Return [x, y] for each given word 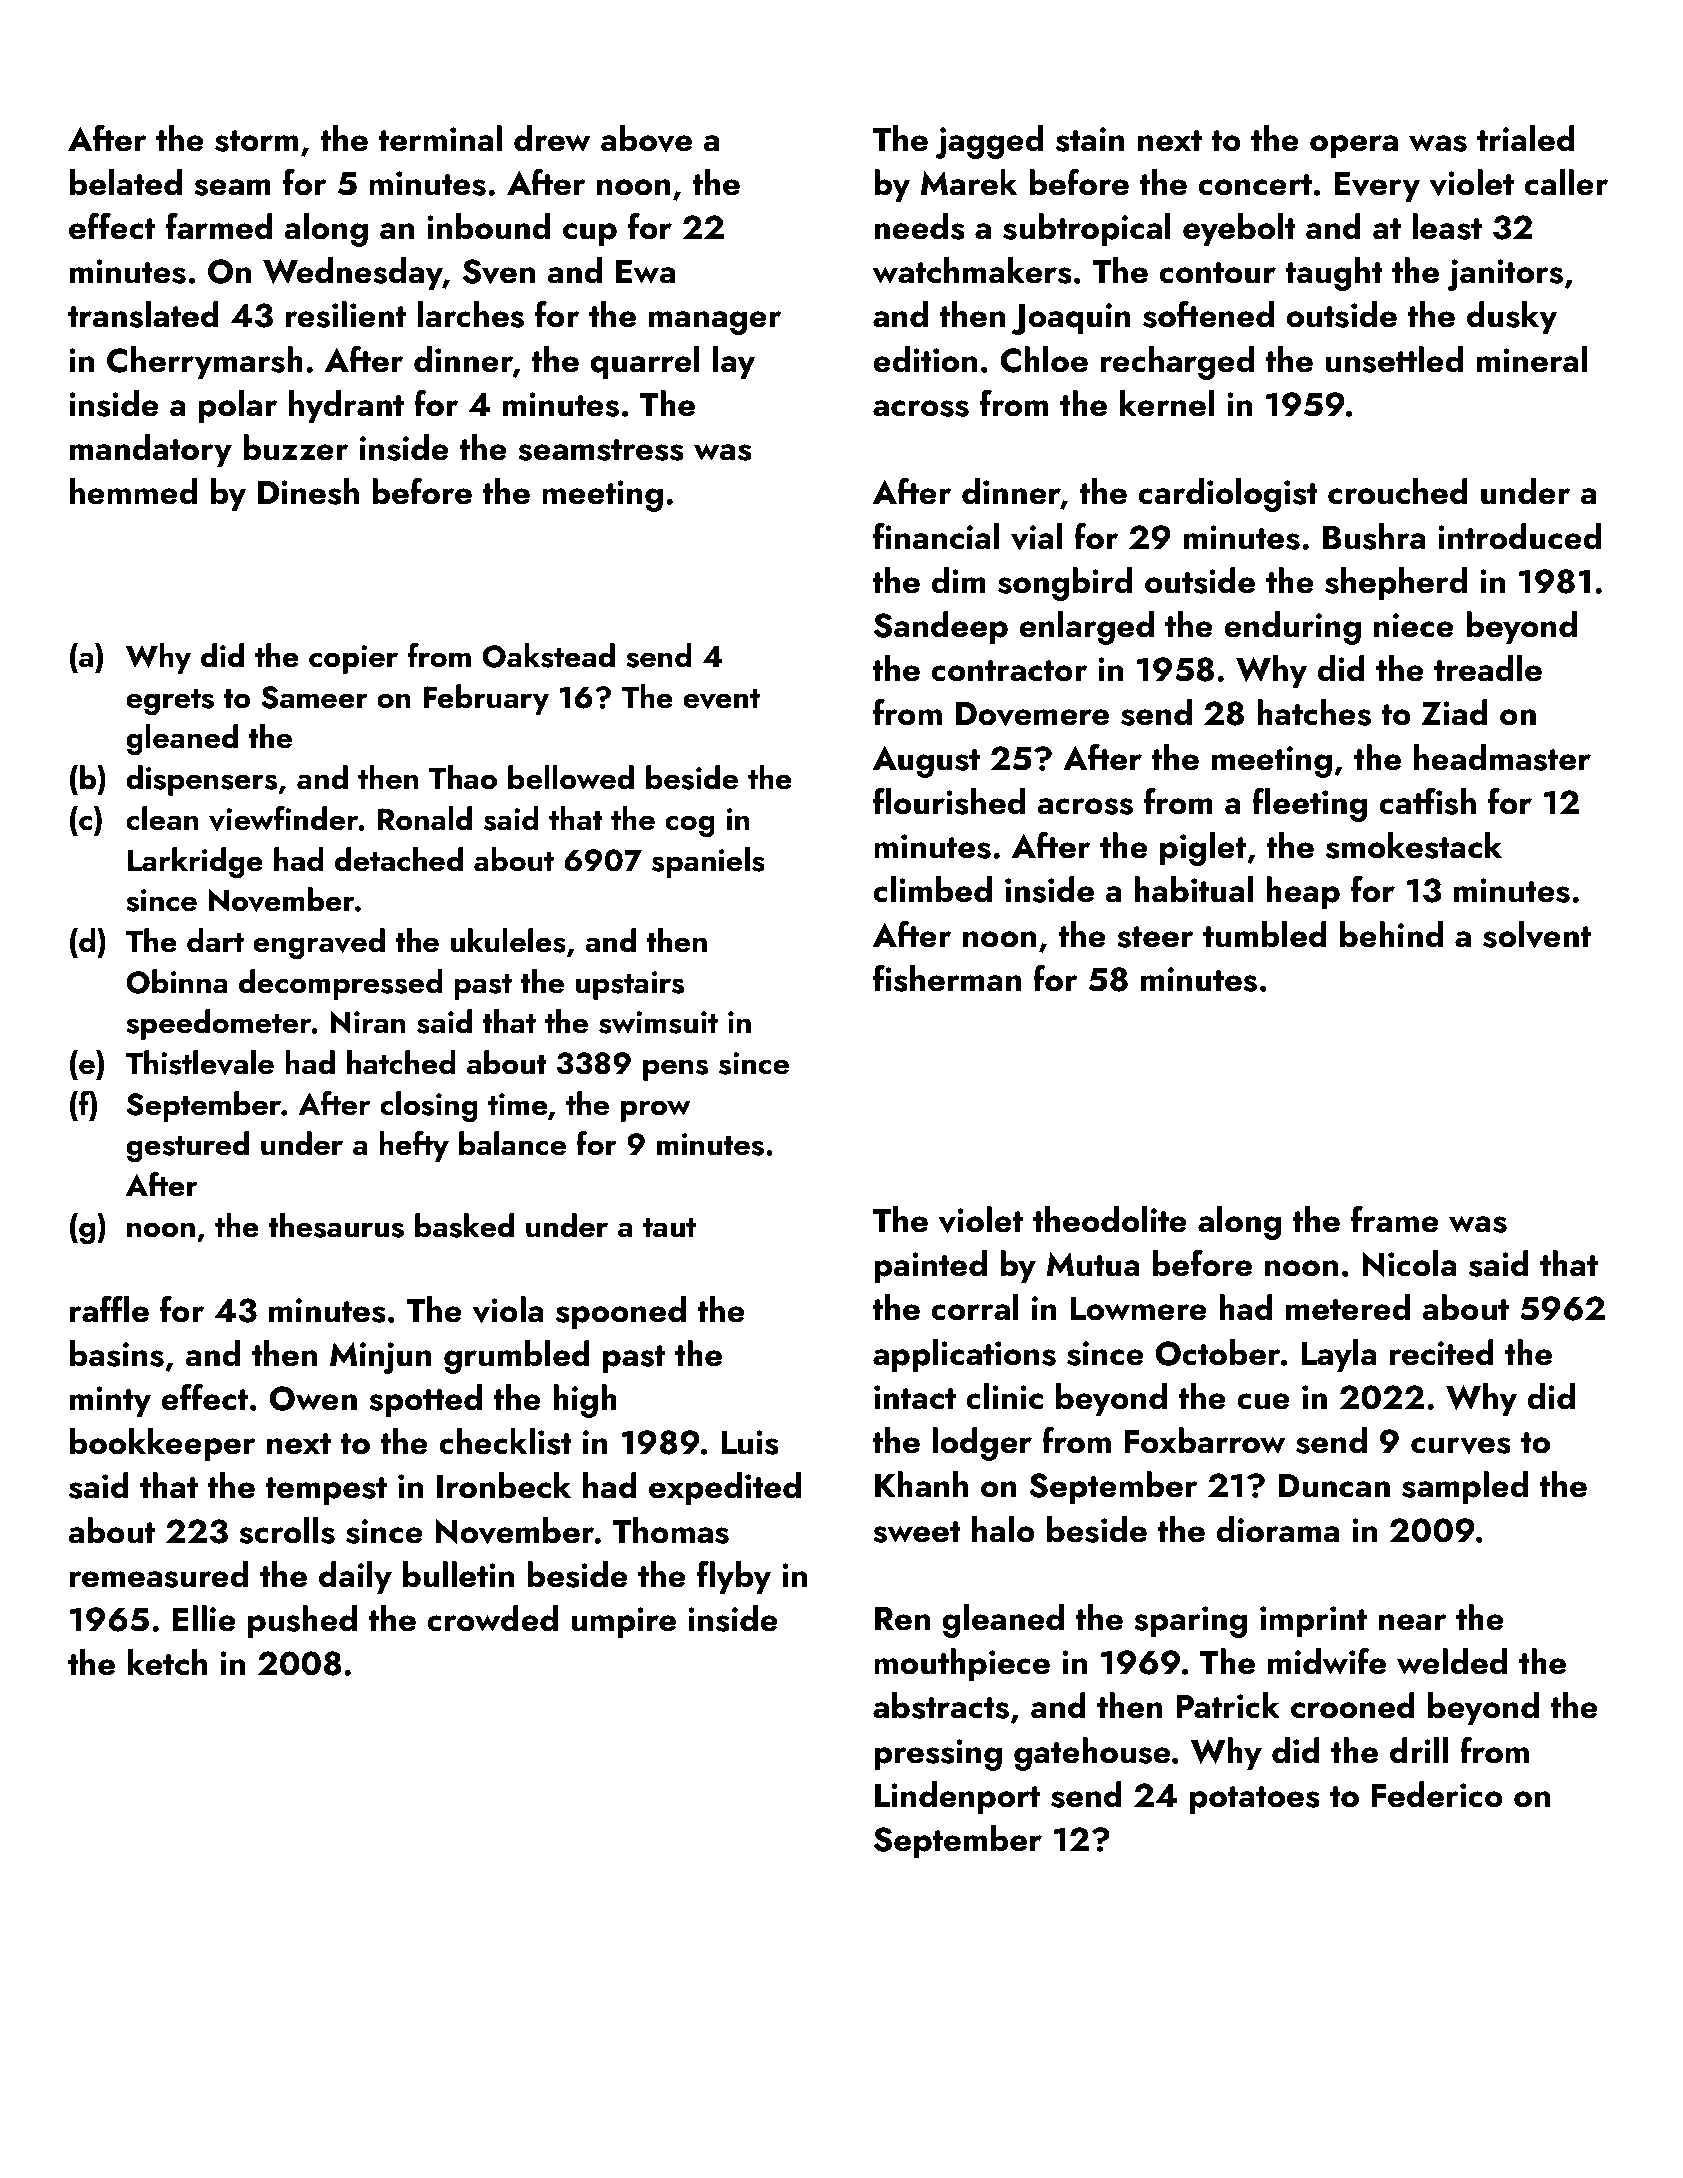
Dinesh [308, 491]
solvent [1537, 935]
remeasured [159, 1574]
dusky [1512, 318]
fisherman [947, 978]
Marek [969, 182]
